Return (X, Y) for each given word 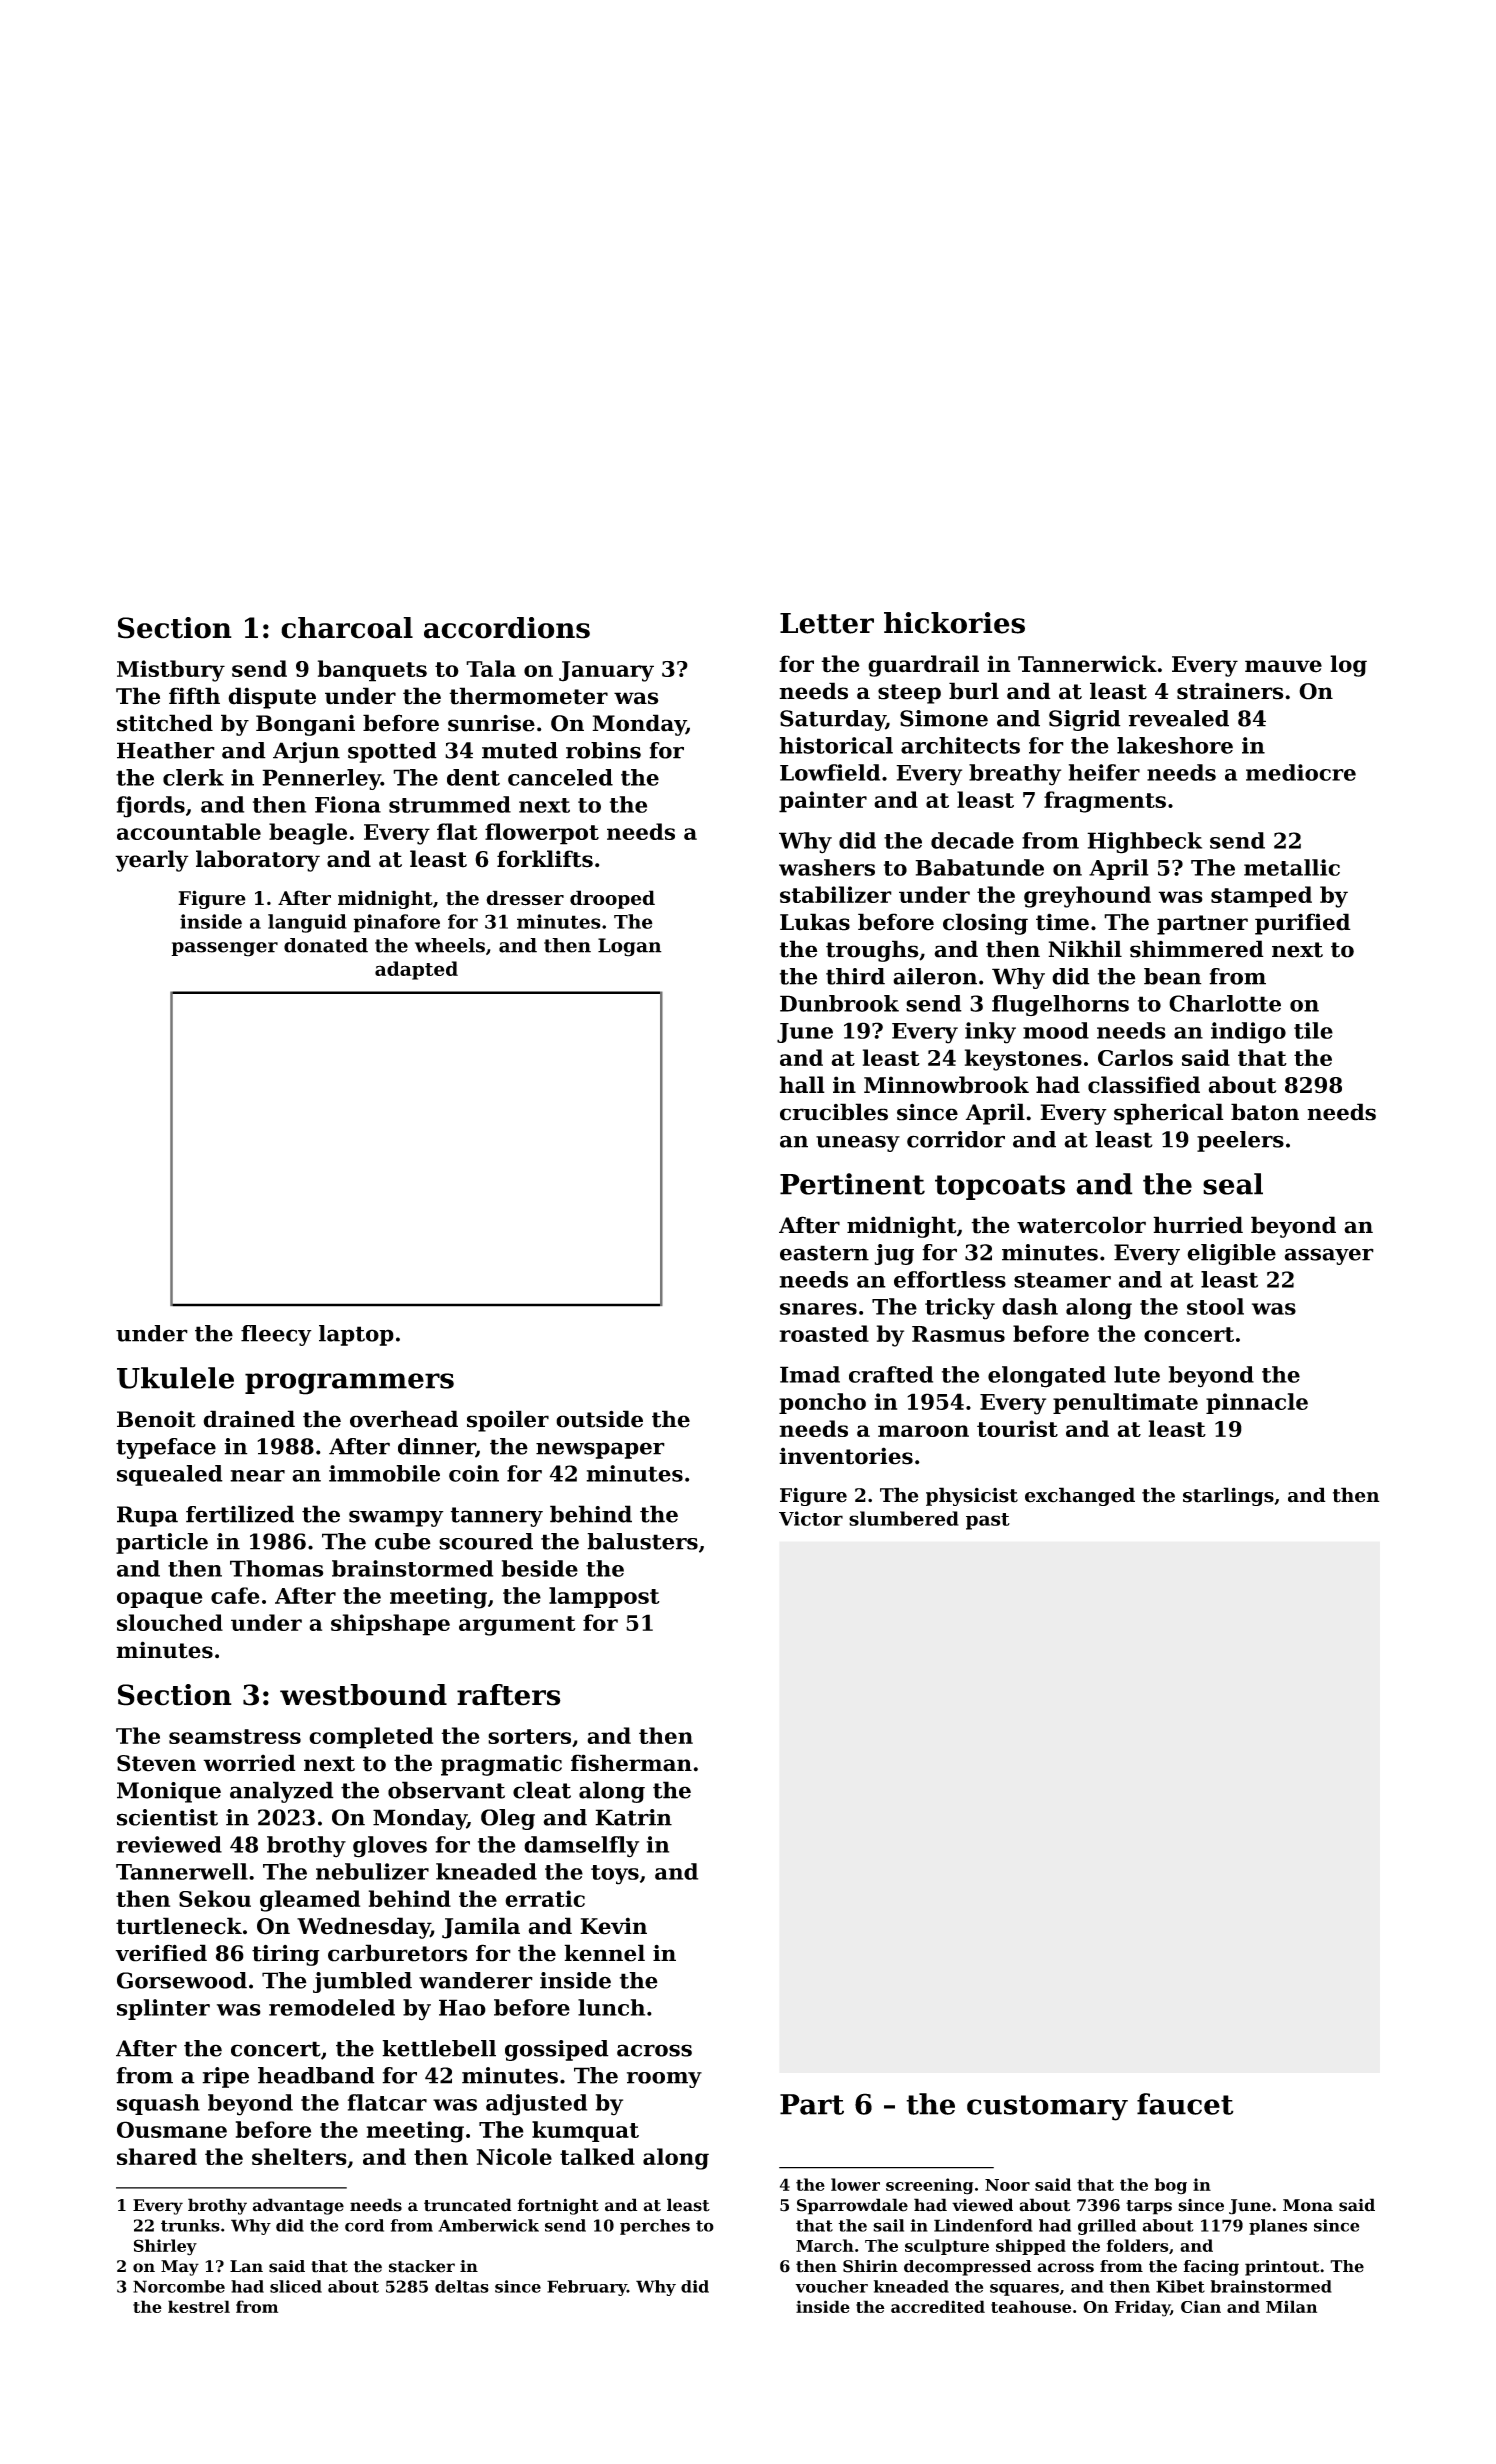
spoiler (508, 1421)
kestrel (199, 2306)
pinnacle (1257, 1403)
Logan (630, 947)
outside (599, 1419)
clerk (193, 777)
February (587, 2288)
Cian (1201, 2306)
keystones (1023, 1060)
